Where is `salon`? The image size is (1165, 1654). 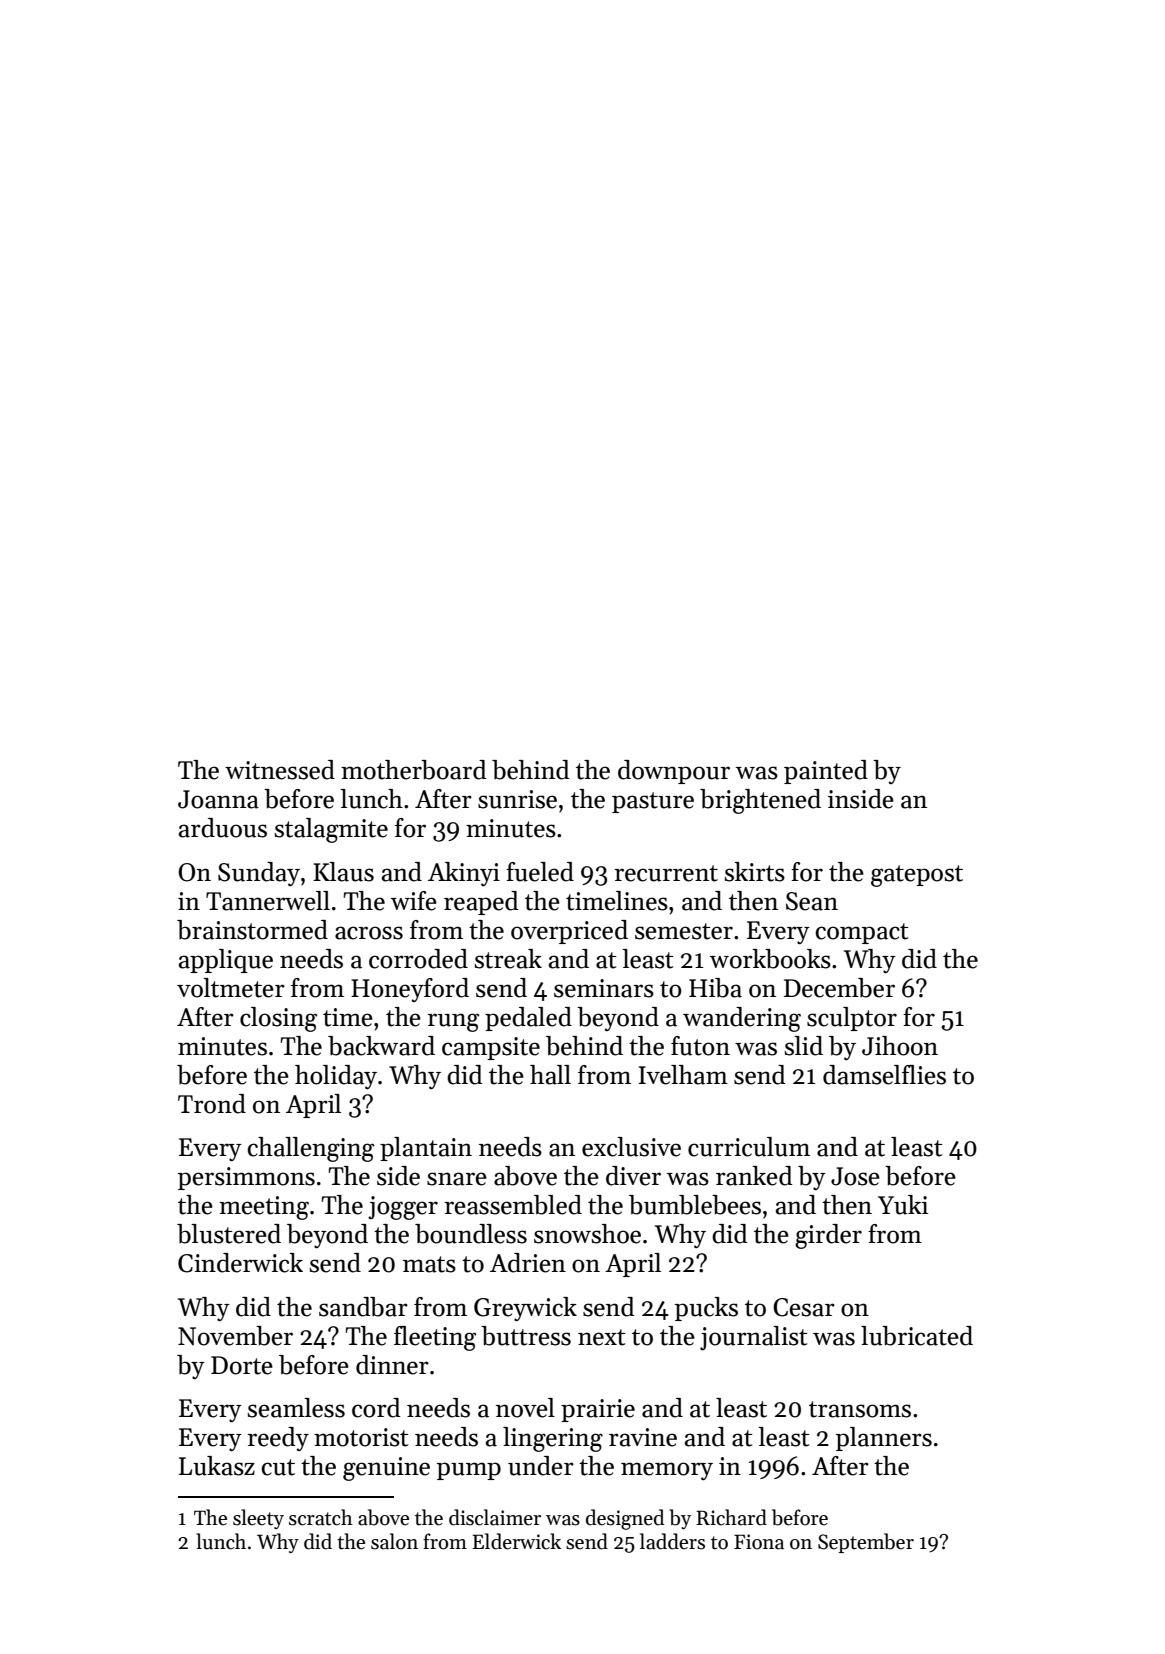
salon is located at coordinates (394, 1541).
